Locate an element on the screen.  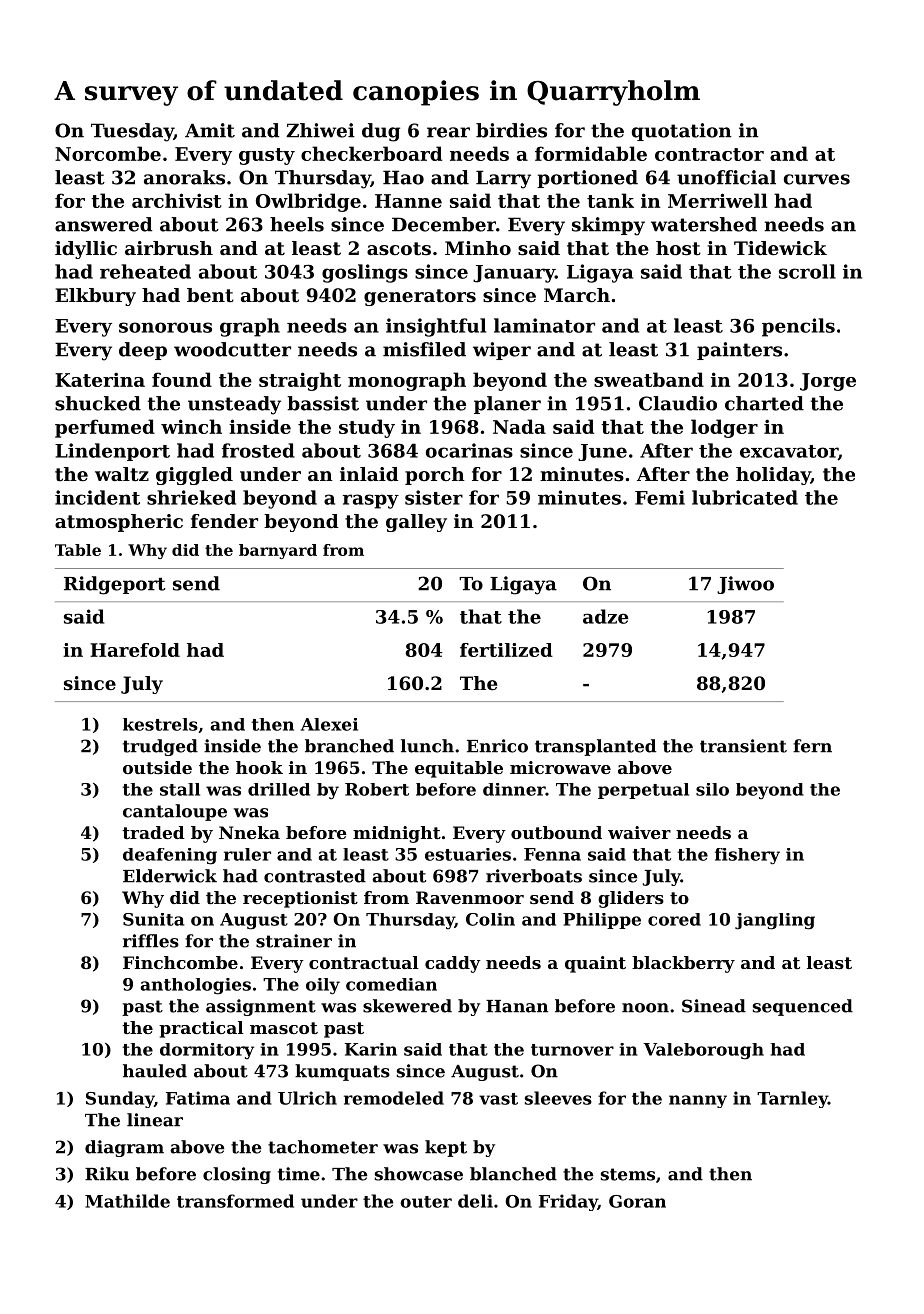
transient is located at coordinates (743, 746).
